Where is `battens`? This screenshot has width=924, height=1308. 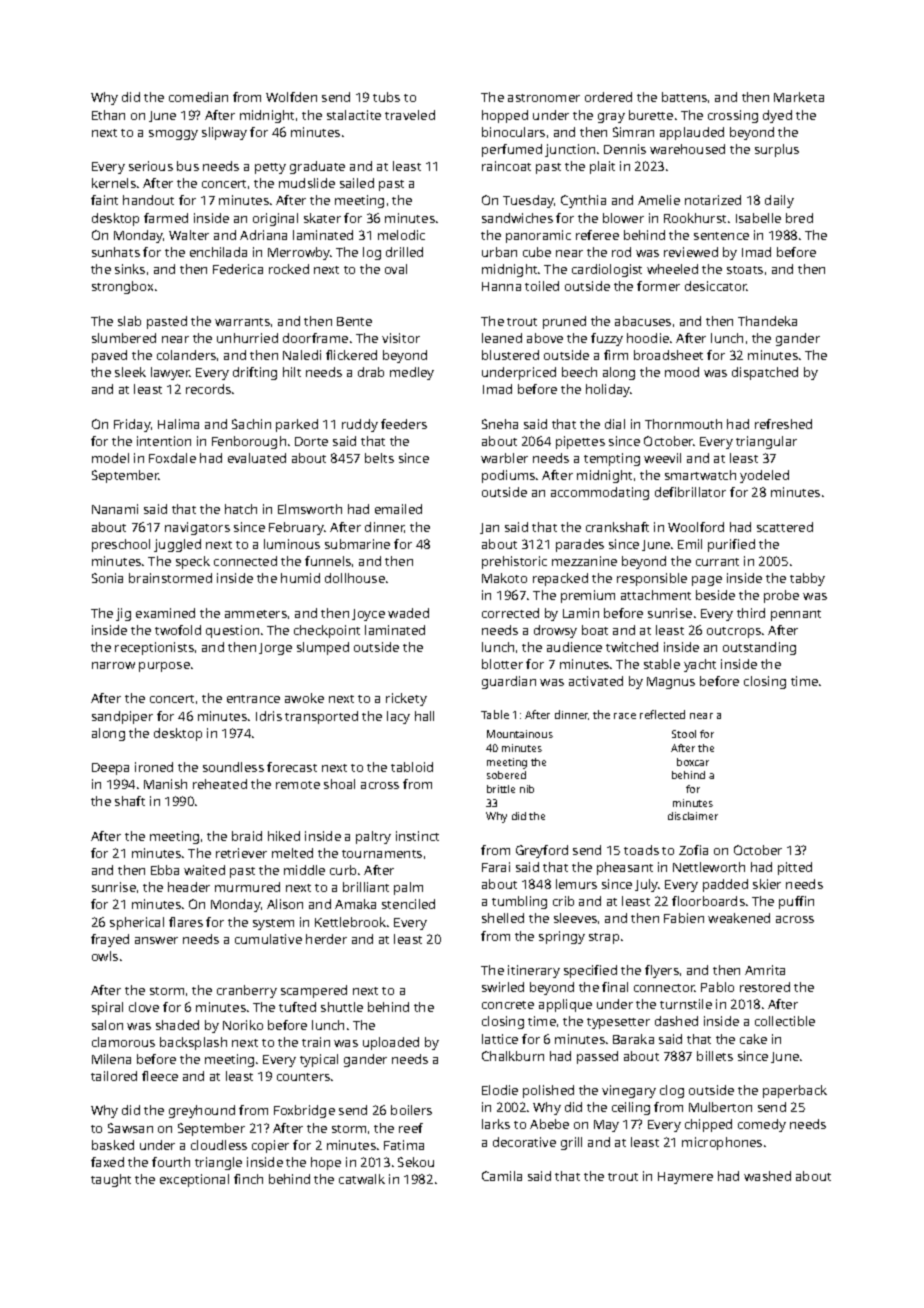 battens is located at coordinates (684, 97).
